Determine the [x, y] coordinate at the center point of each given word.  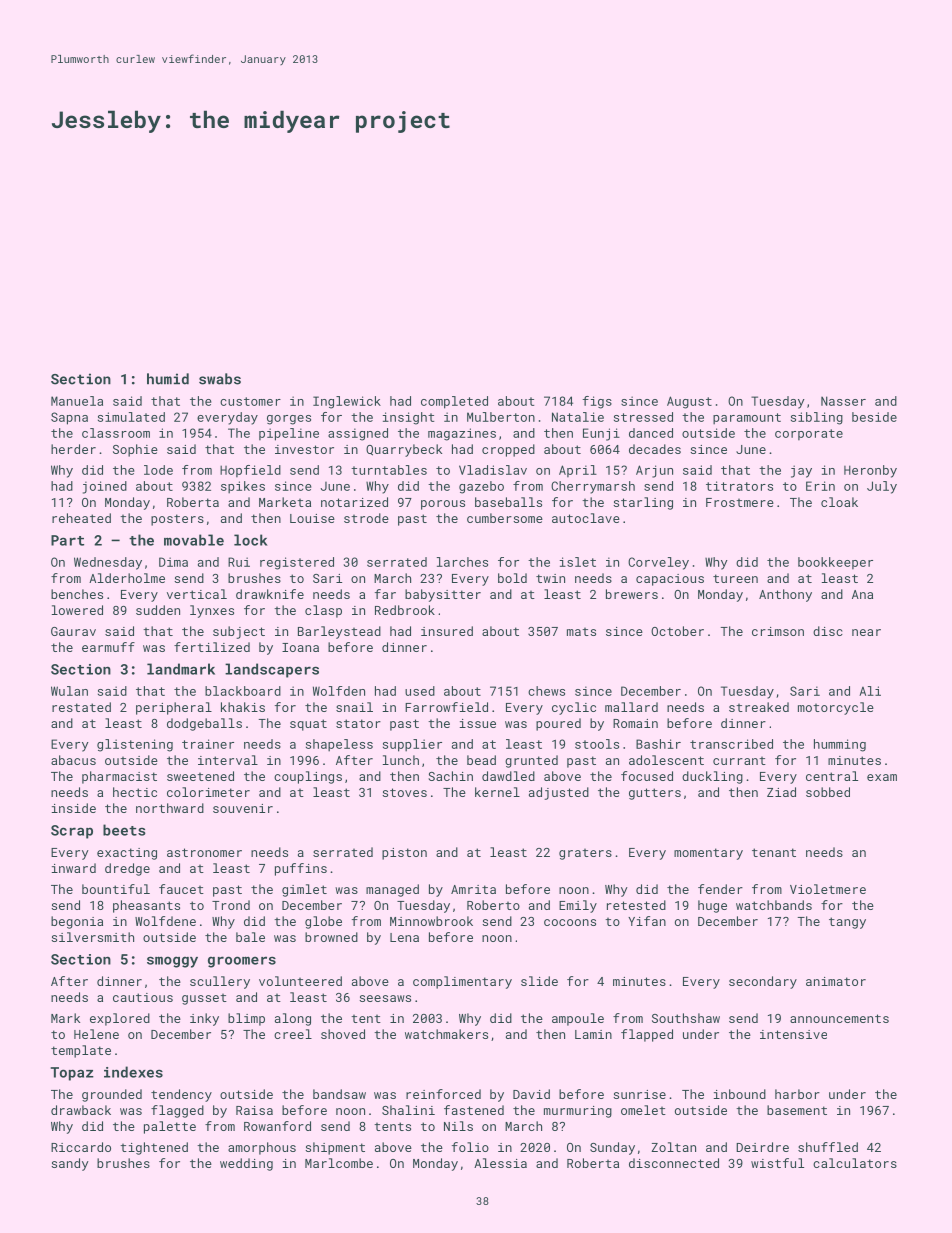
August [689, 402]
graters [585, 854]
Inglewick [347, 402]
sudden [158, 610]
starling [643, 503]
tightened [154, 1148]
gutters [655, 794]
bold [512, 578]
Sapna [69, 418]
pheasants [146, 906]
